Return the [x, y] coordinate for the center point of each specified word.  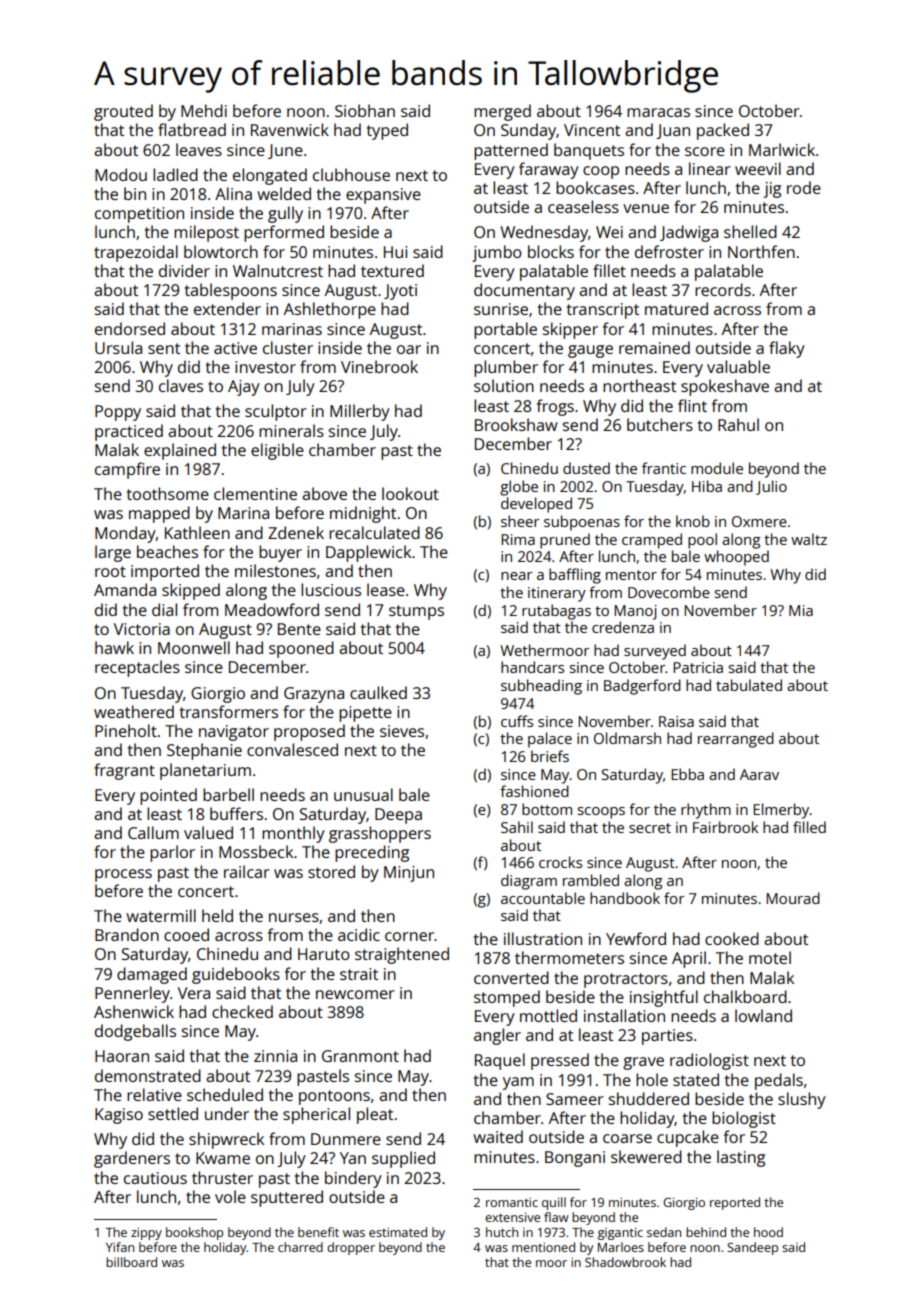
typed [387, 131]
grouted [123, 112]
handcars [532, 667]
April [689, 959]
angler [497, 1036]
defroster [669, 251]
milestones [275, 570]
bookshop [194, 1233]
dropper [351, 1248]
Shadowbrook [625, 1262]
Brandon [127, 934]
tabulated [749, 685]
